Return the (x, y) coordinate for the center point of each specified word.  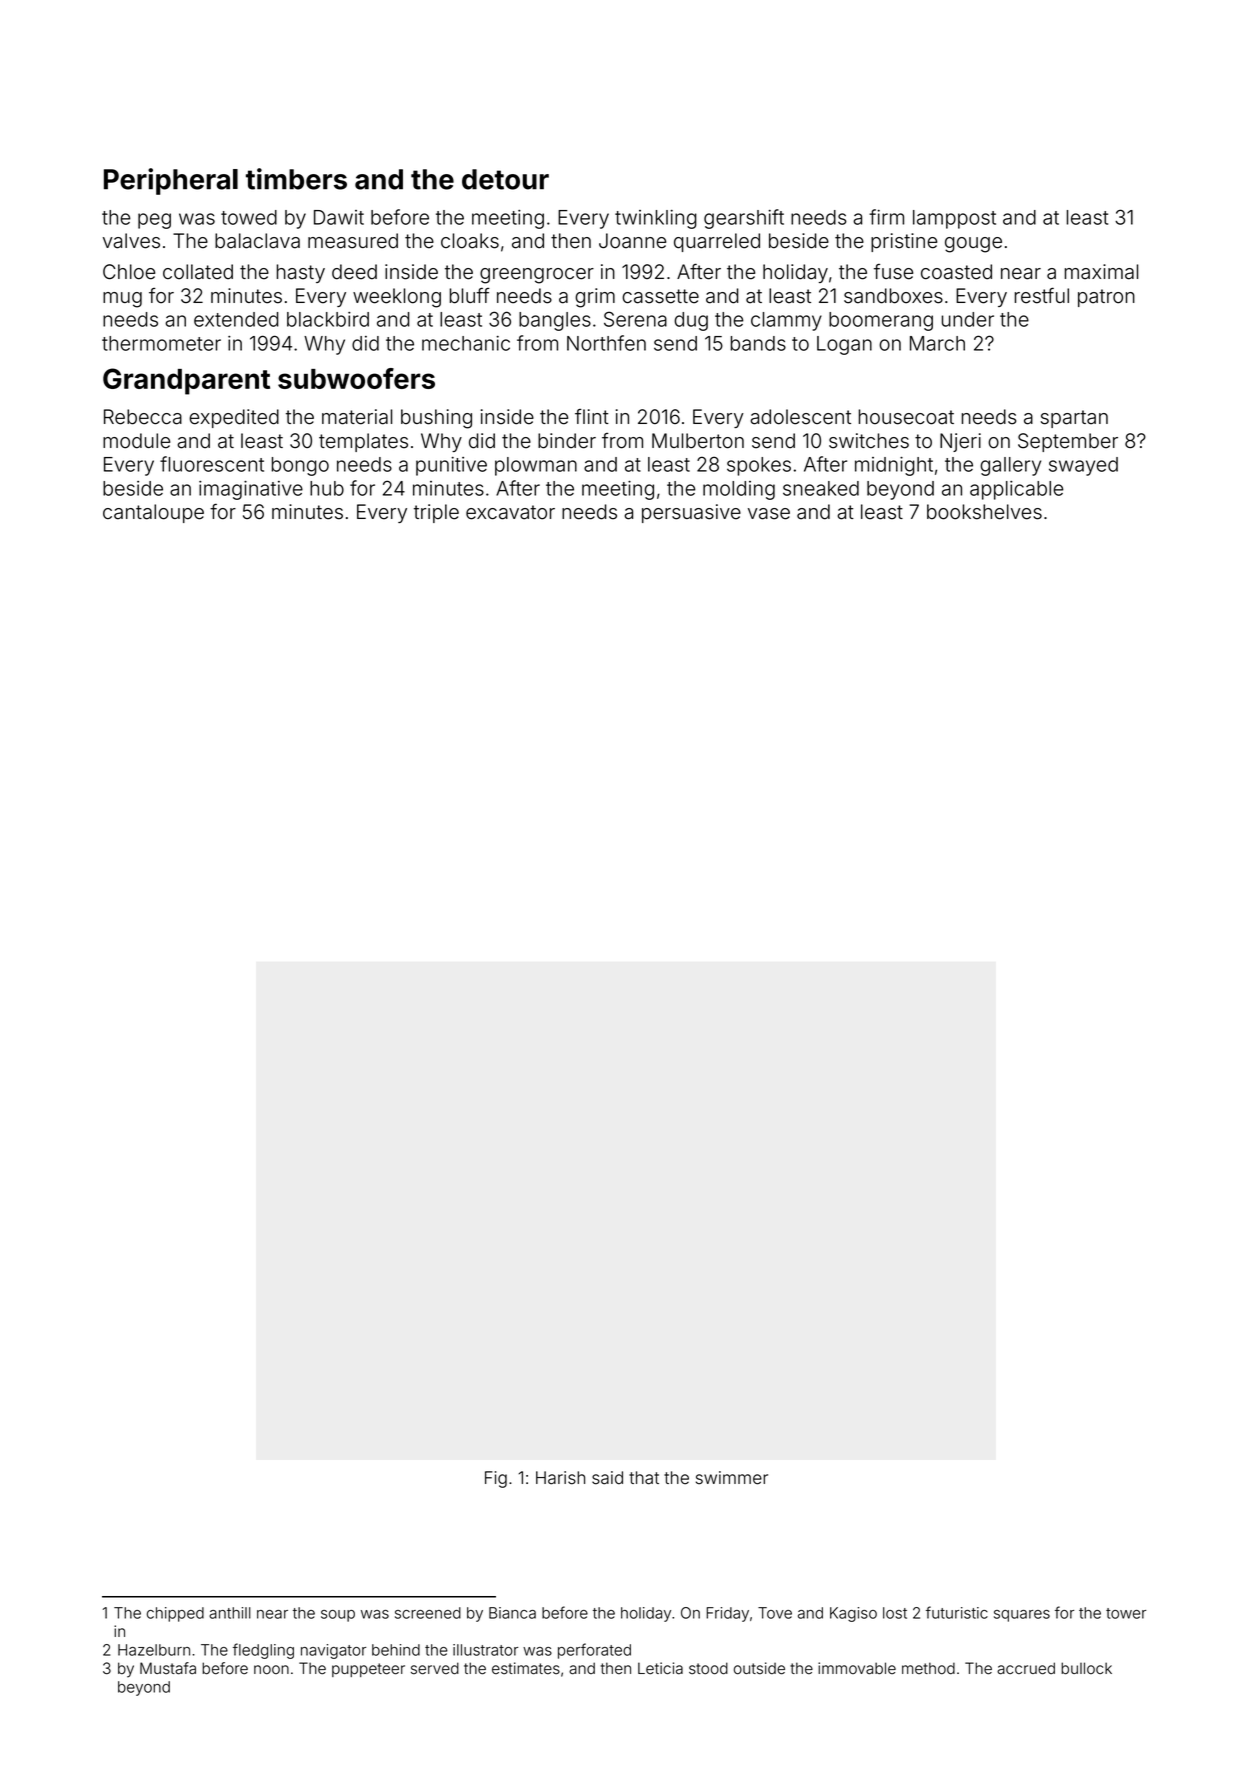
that (644, 1478)
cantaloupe (153, 513)
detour (505, 179)
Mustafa (168, 1668)
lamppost (954, 219)
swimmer (732, 1478)
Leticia (660, 1668)
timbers (296, 179)
